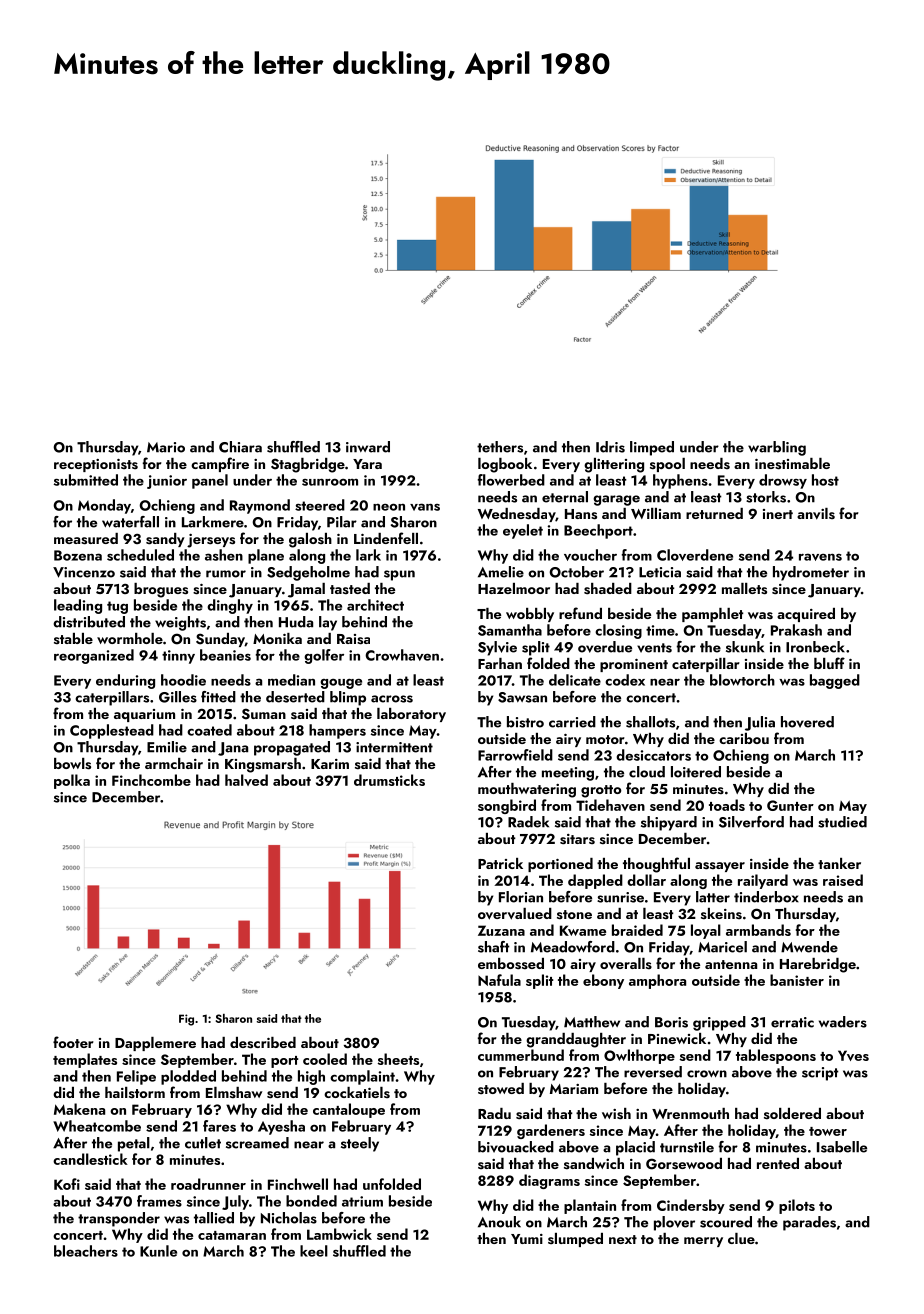 The width and height of the screenshot is (924, 1314). Describe the element at coordinates (816, 514) in the screenshot. I see `anvils` at that location.
